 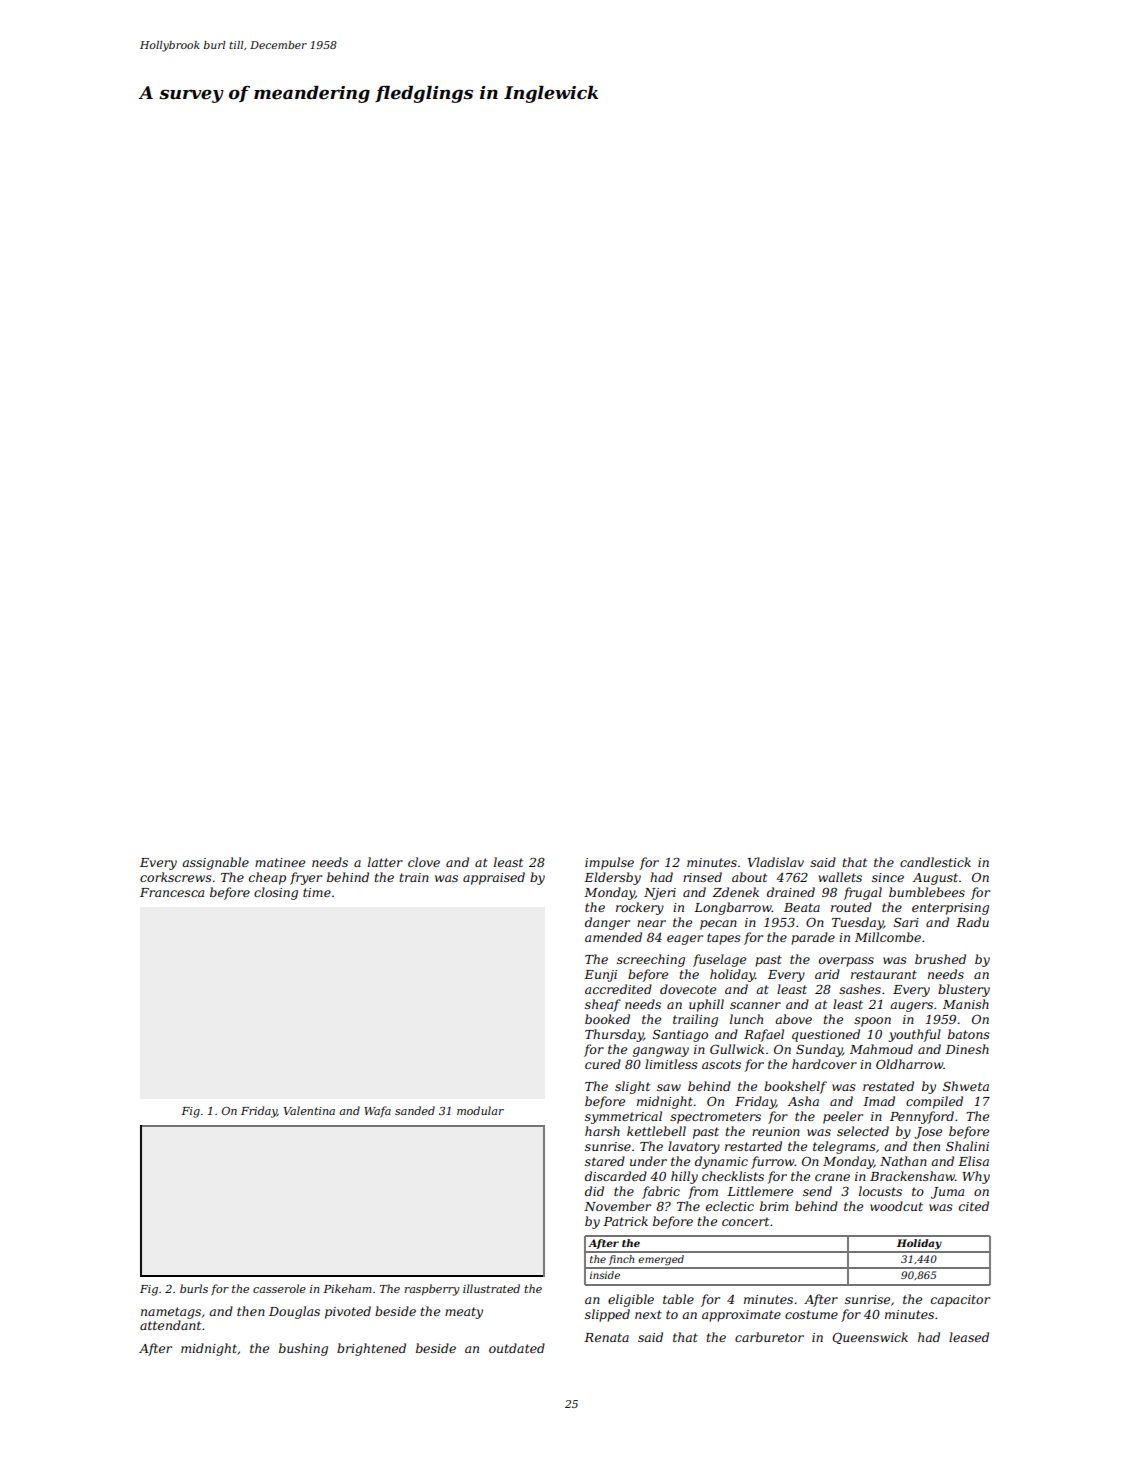 What do you see at coordinates (317, 892) in the screenshot?
I see `time` at bounding box center [317, 892].
